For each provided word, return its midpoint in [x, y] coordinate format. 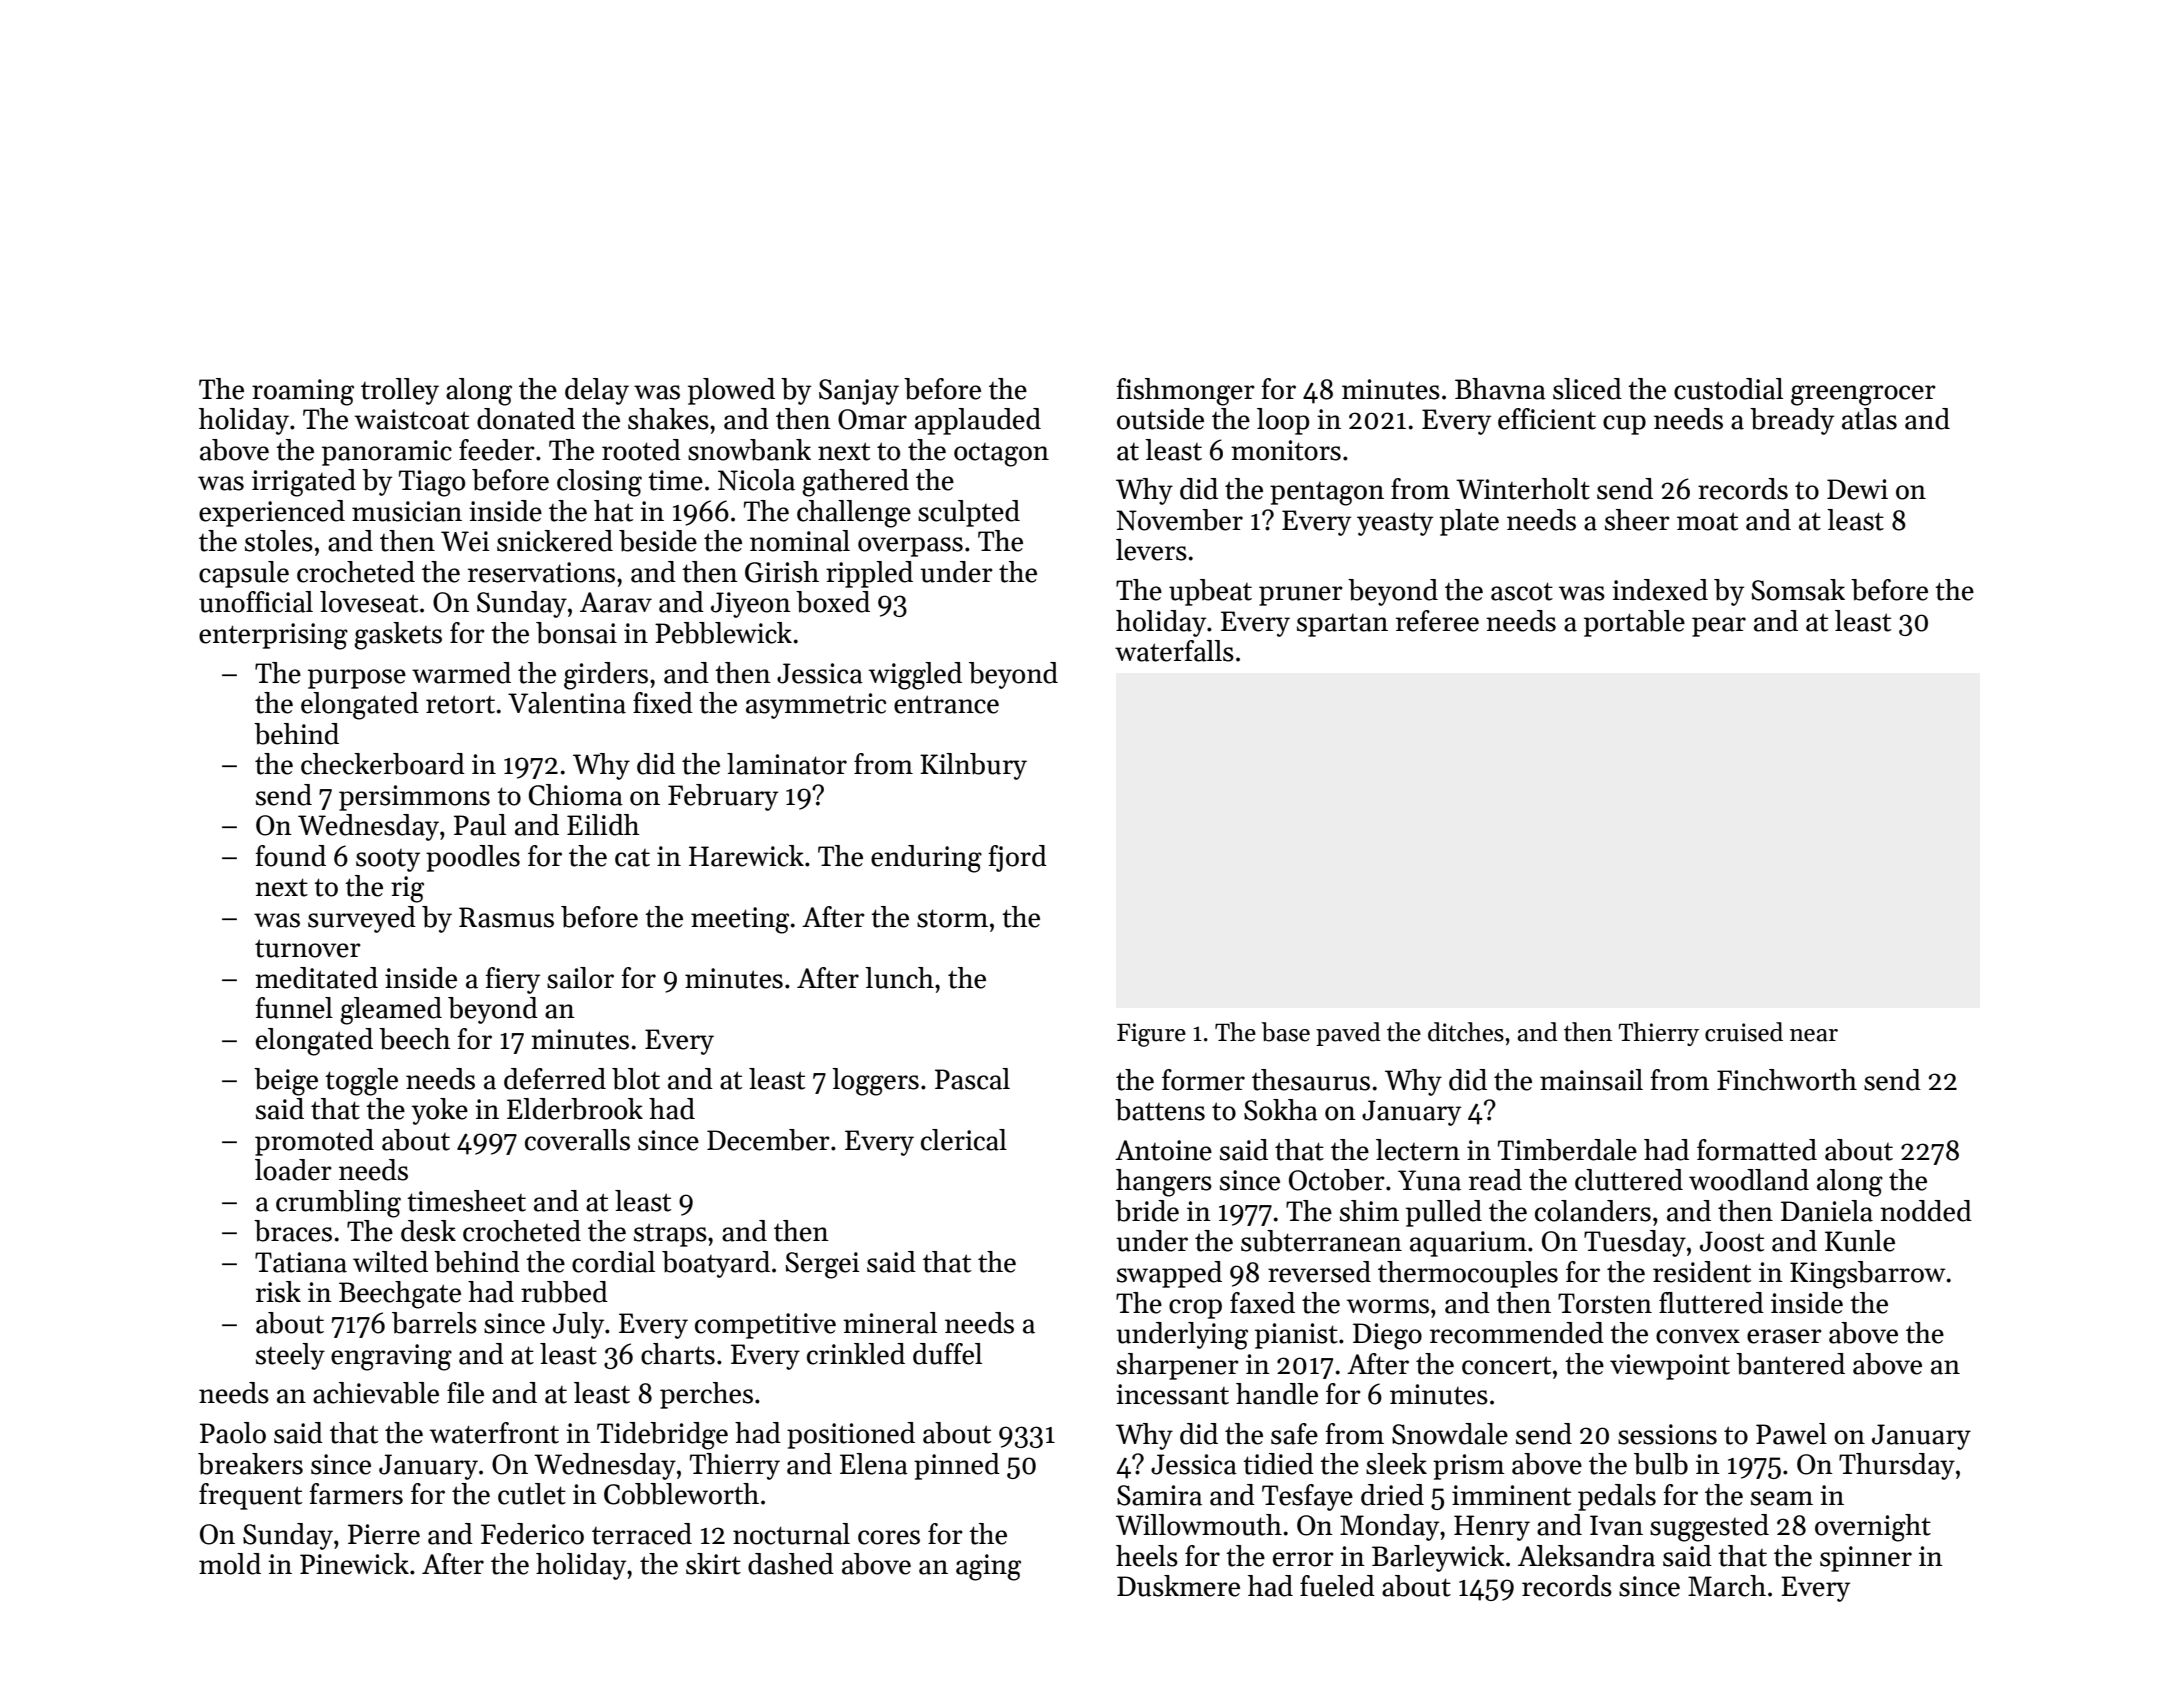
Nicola [756, 480]
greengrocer [1863, 395]
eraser [1784, 1336]
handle [1277, 1394]
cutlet [532, 1494]
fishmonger [1185, 392]
